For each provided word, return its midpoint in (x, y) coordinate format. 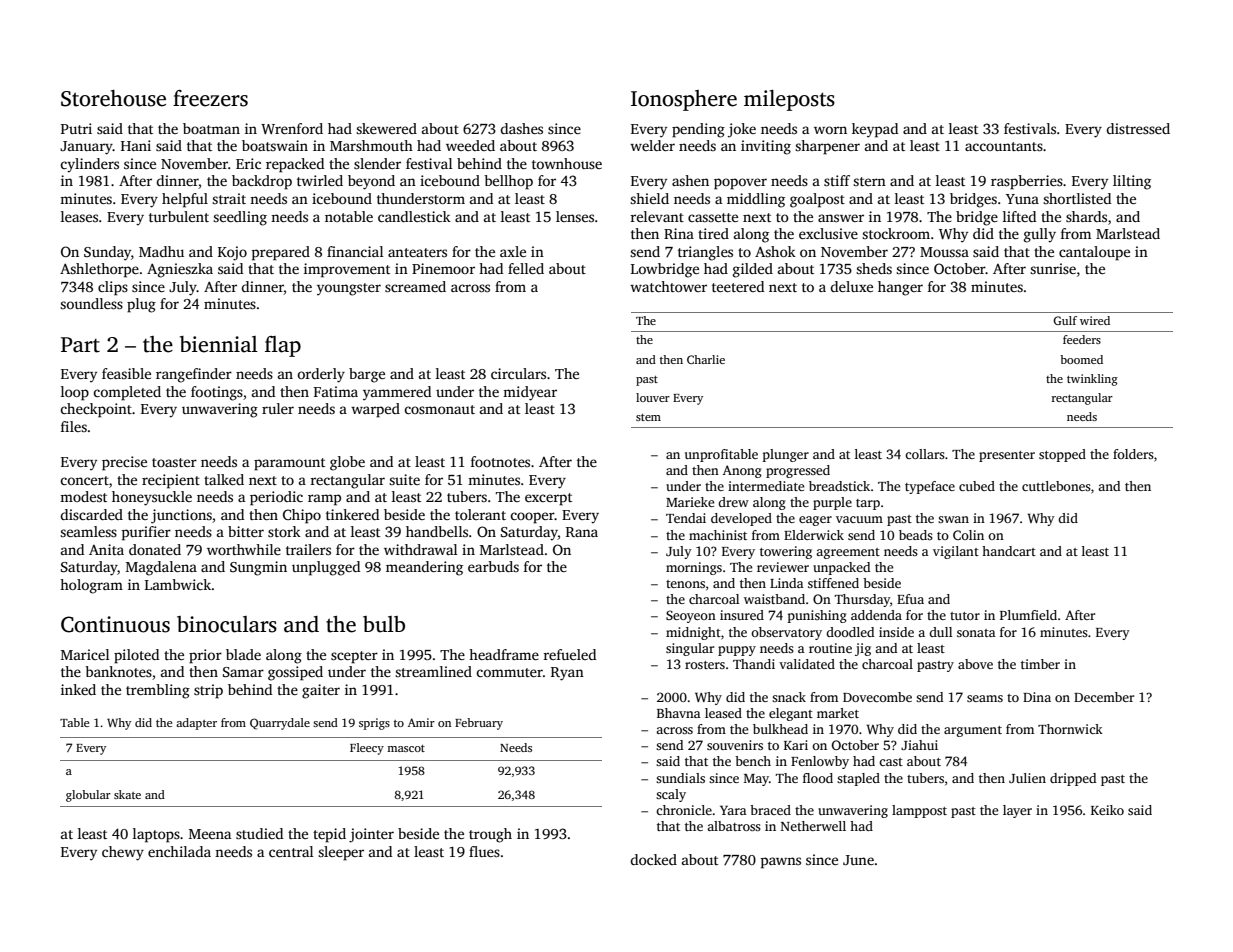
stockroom (896, 233)
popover (740, 184)
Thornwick (1070, 729)
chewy (123, 853)
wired (1095, 320)
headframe (504, 654)
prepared (281, 253)
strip (208, 691)
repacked (295, 165)
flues (484, 851)
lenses (575, 216)
